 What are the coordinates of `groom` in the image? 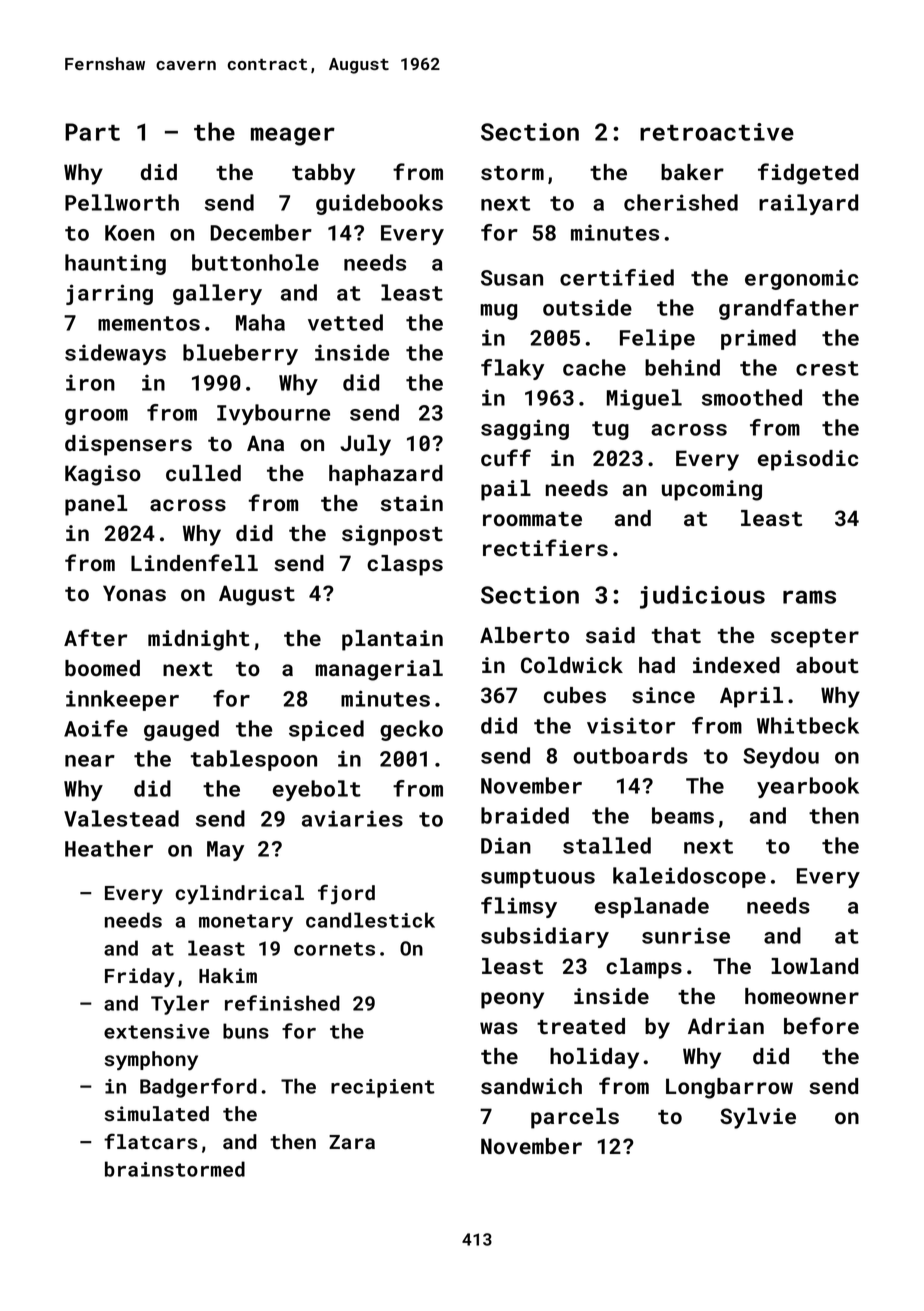 It's located at (96, 417).
